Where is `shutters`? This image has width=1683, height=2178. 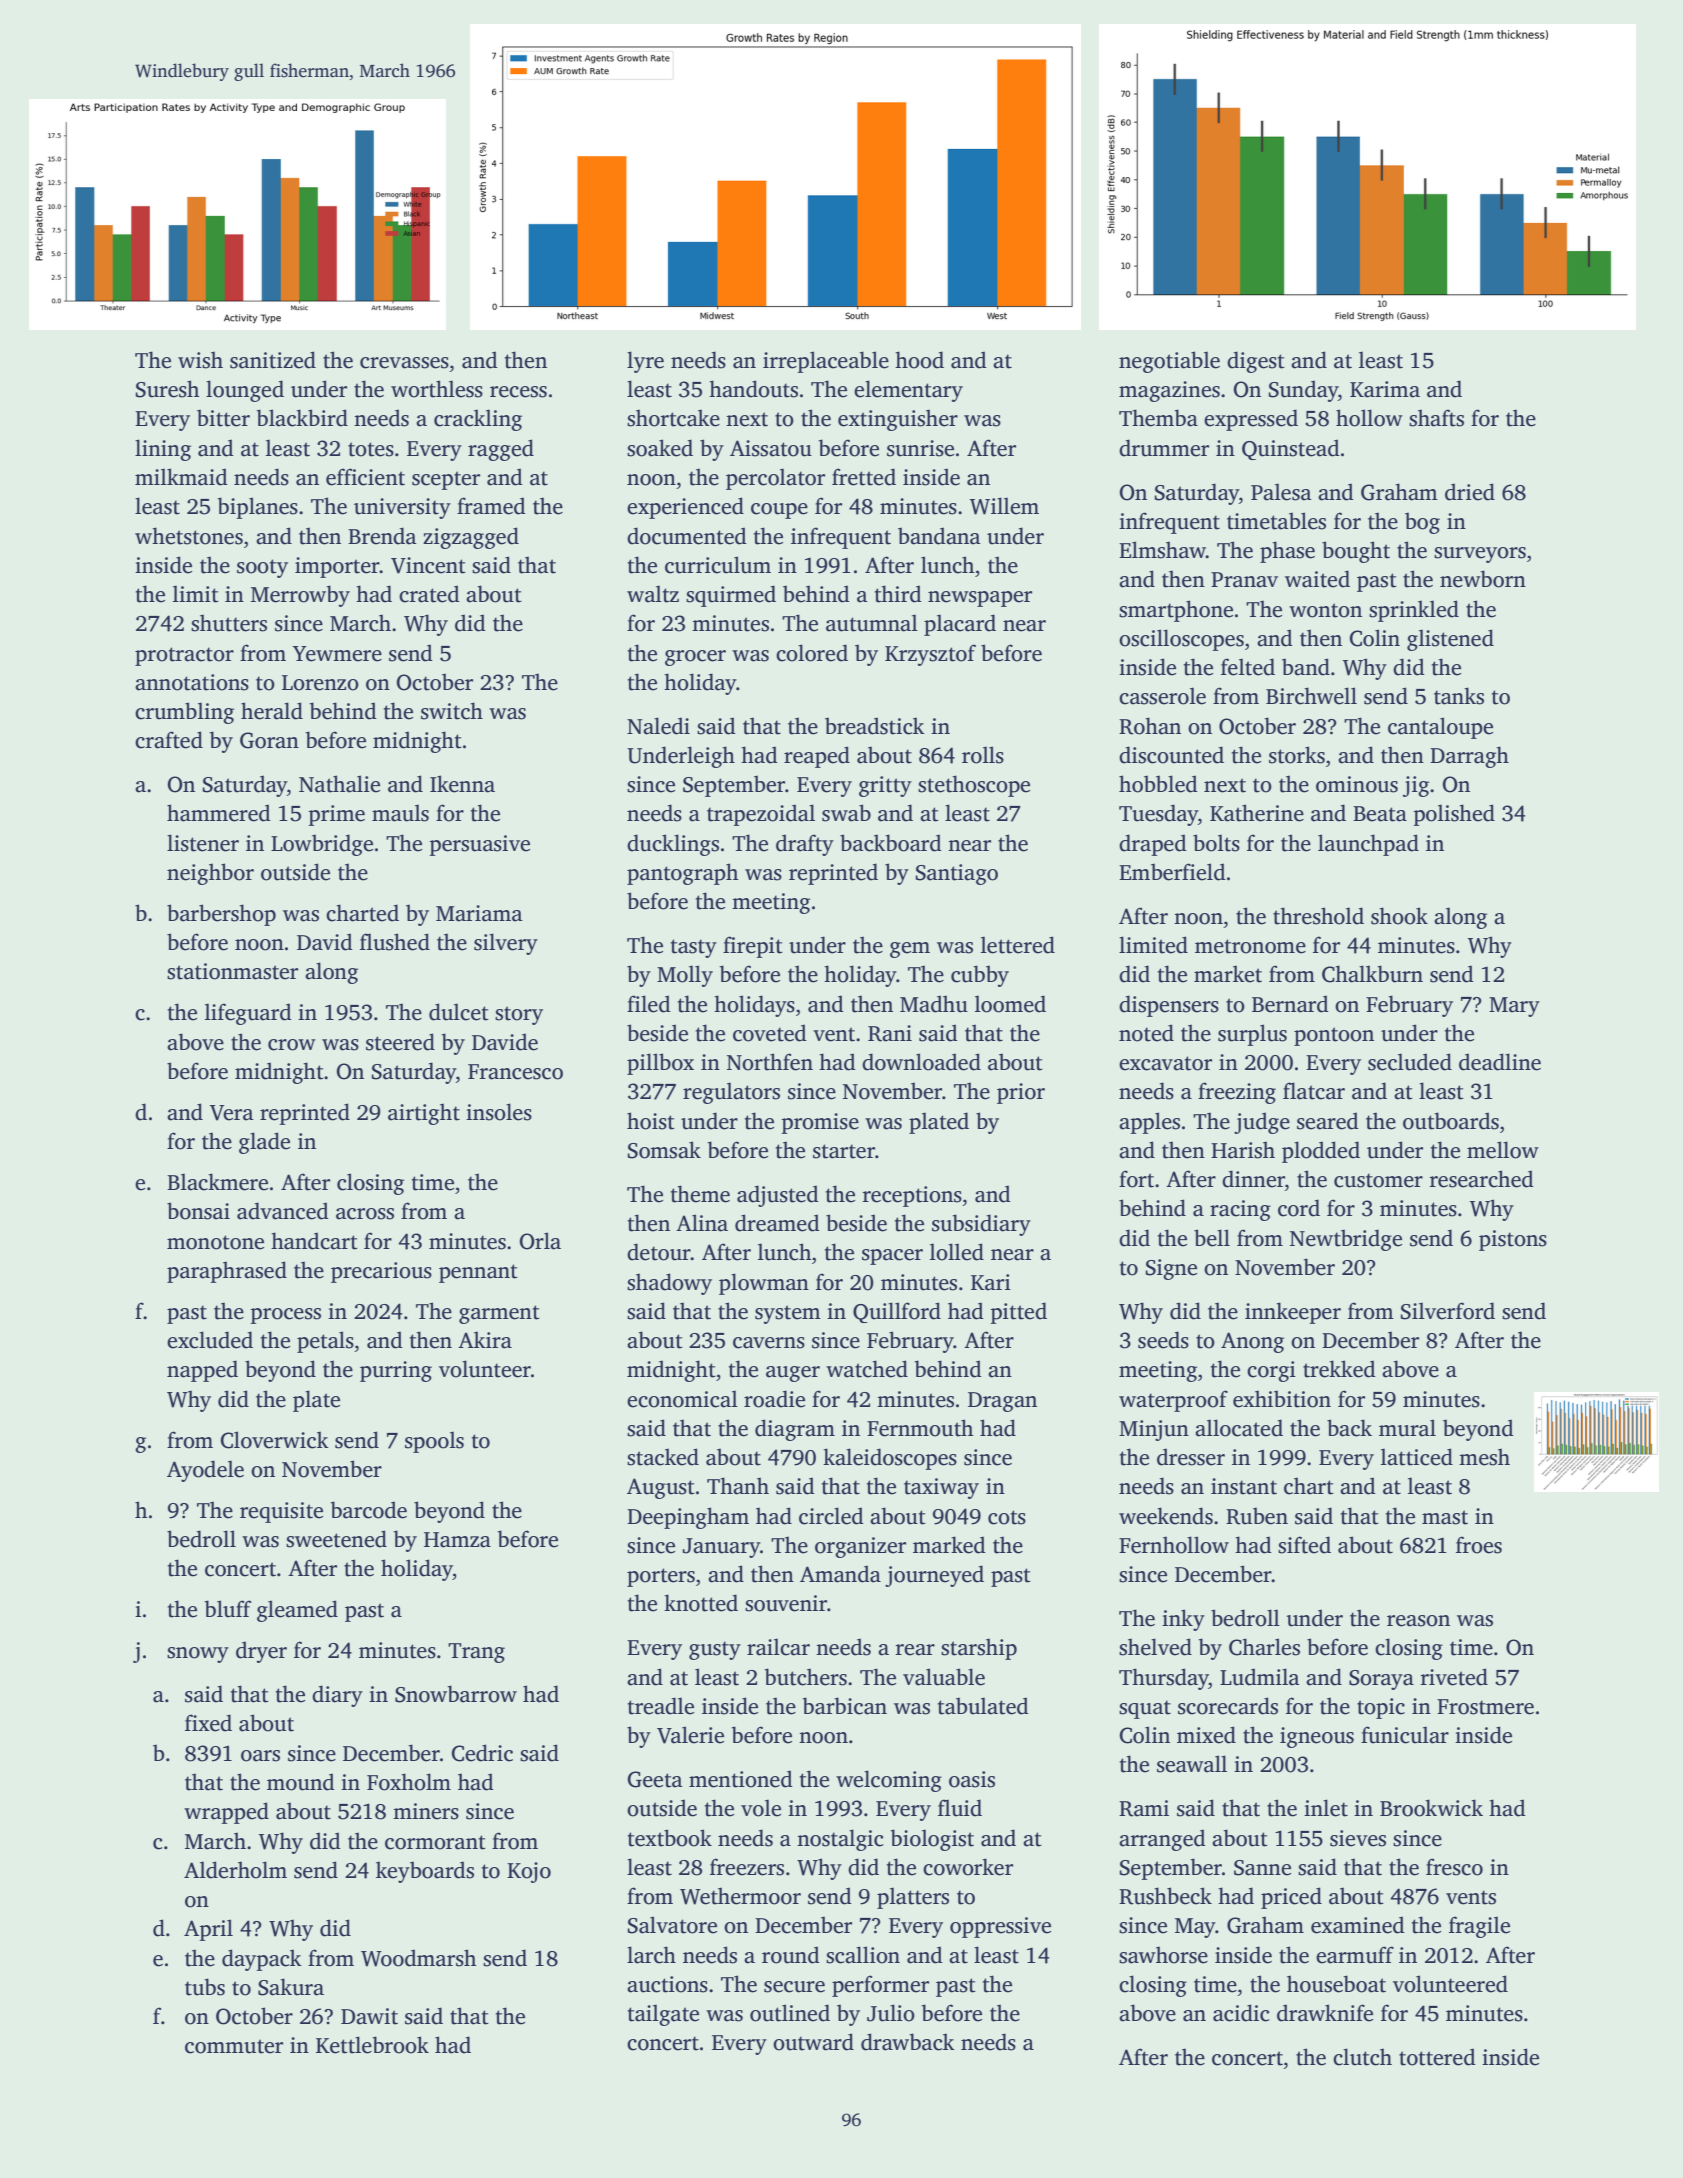
shutters is located at coordinates (229, 623).
